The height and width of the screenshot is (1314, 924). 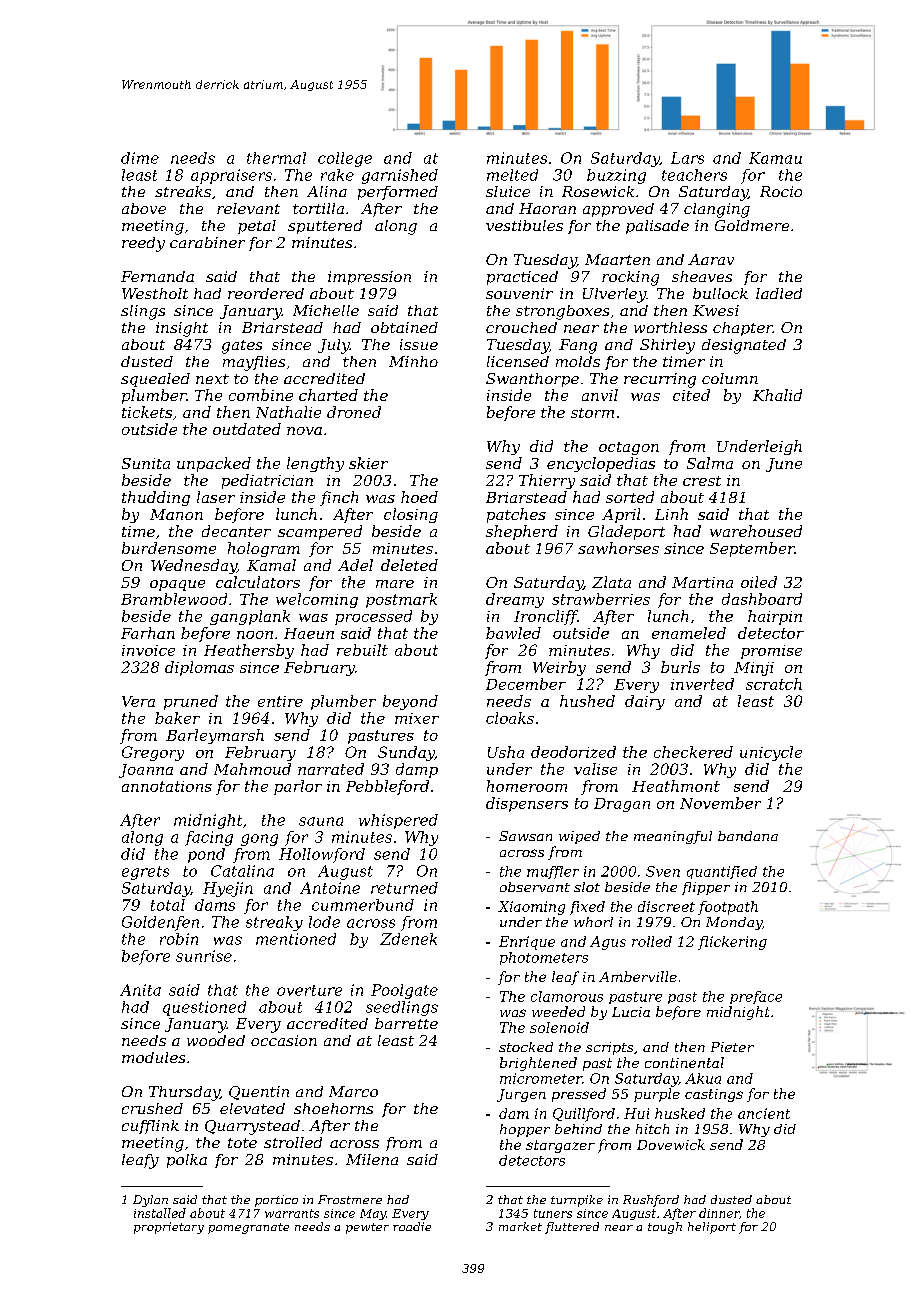 I want to click on Adel, so click(x=355, y=565).
